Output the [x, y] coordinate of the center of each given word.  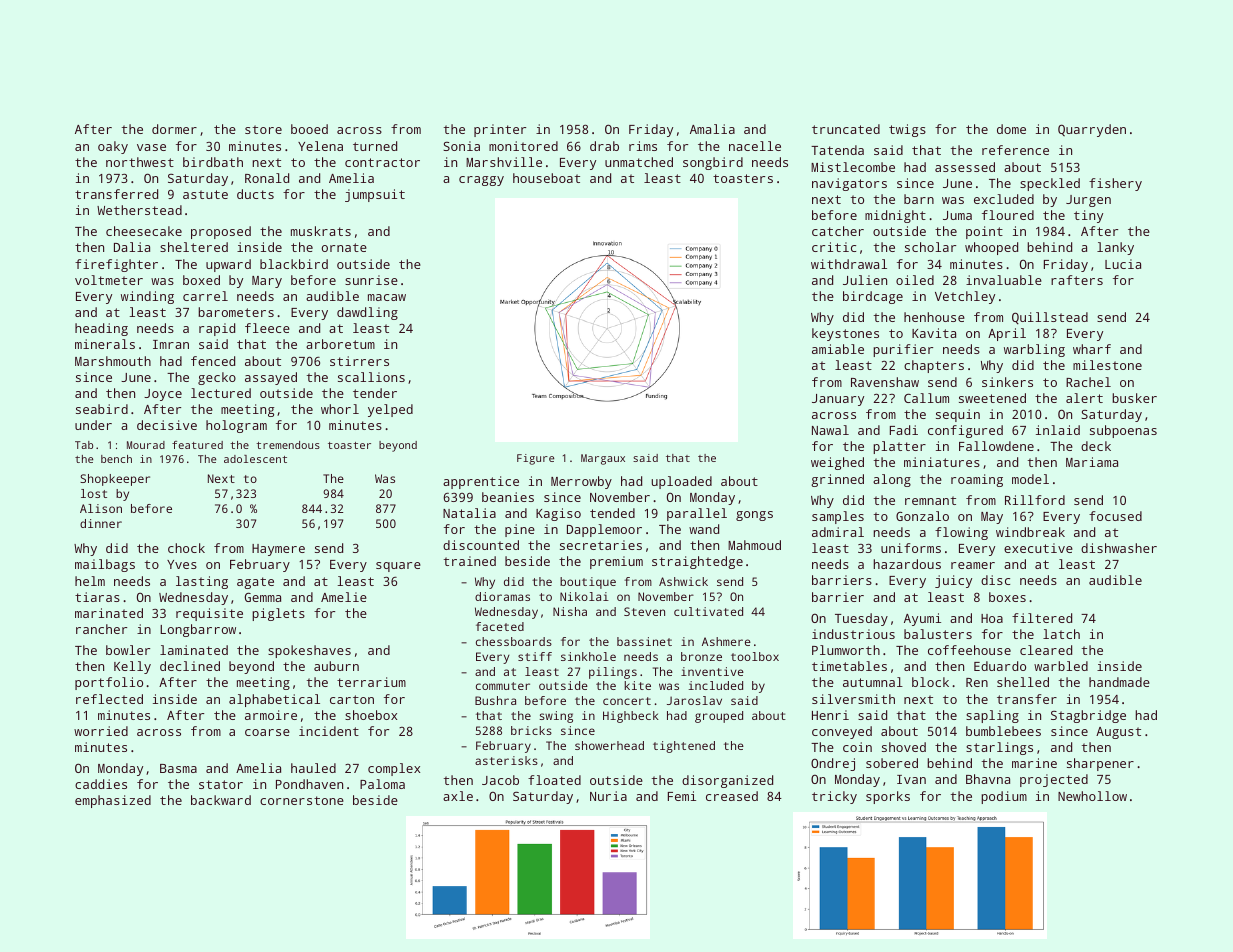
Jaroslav [694, 700]
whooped [991, 248]
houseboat [546, 178]
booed [309, 129]
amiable [838, 349]
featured [197, 445]
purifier [903, 350]
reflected [109, 699]
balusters [938, 634]
